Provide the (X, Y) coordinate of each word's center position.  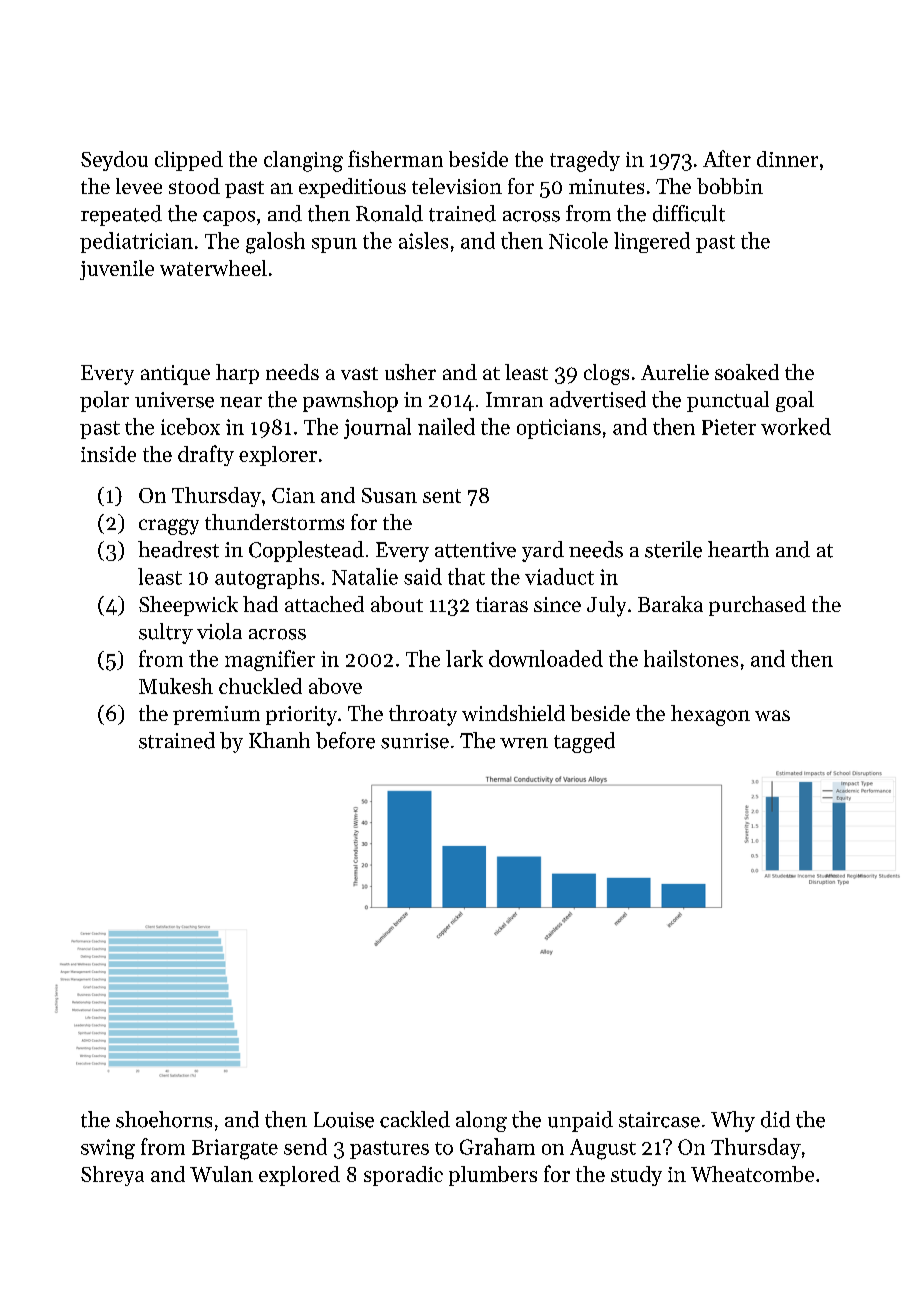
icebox (190, 426)
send (305, 1146)
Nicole (578, 240)
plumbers (493, 1176)
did (775, 1119)
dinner (787, 159)
